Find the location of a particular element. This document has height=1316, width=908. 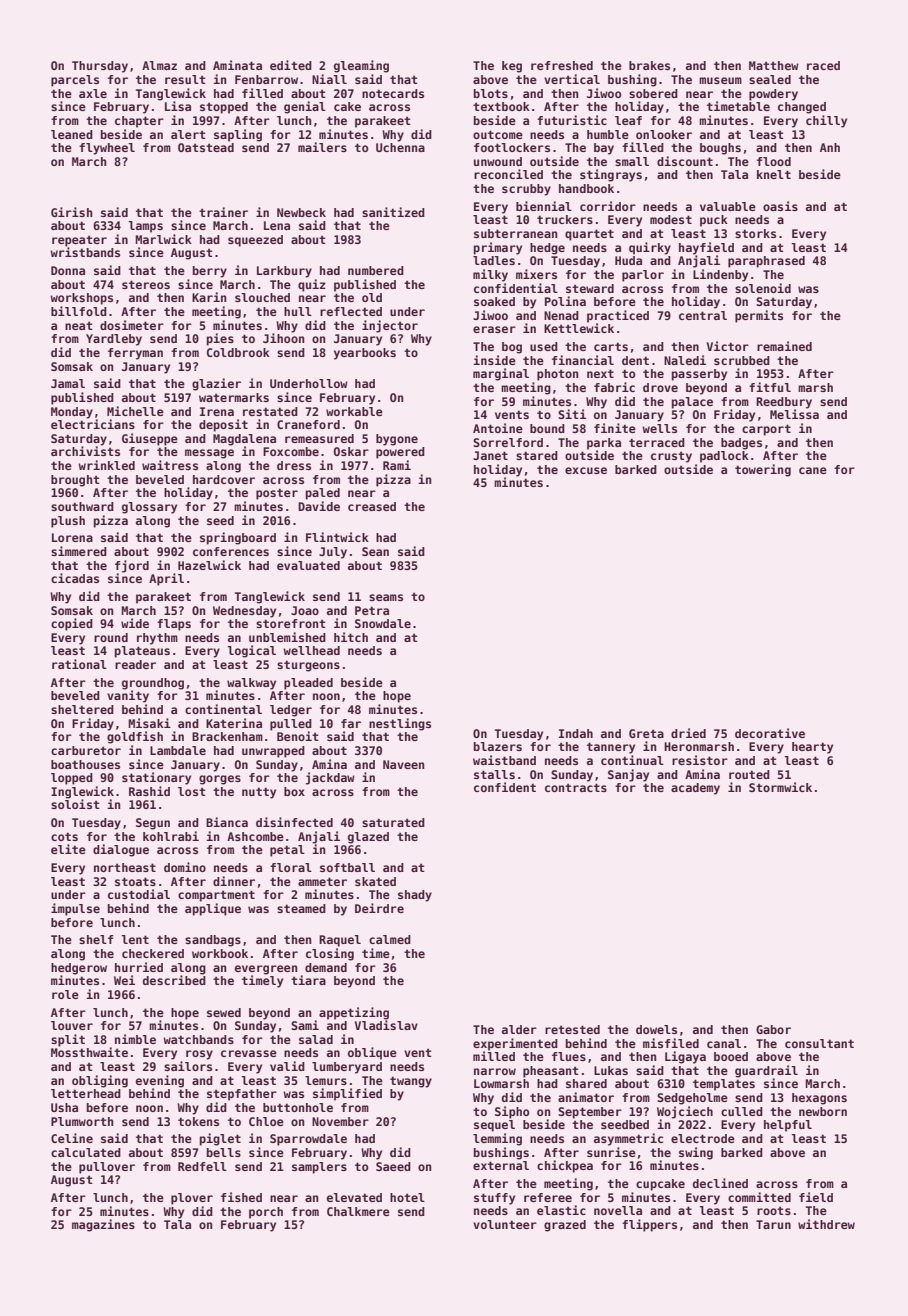

Stormwick is located at coordinates (780, 787).
